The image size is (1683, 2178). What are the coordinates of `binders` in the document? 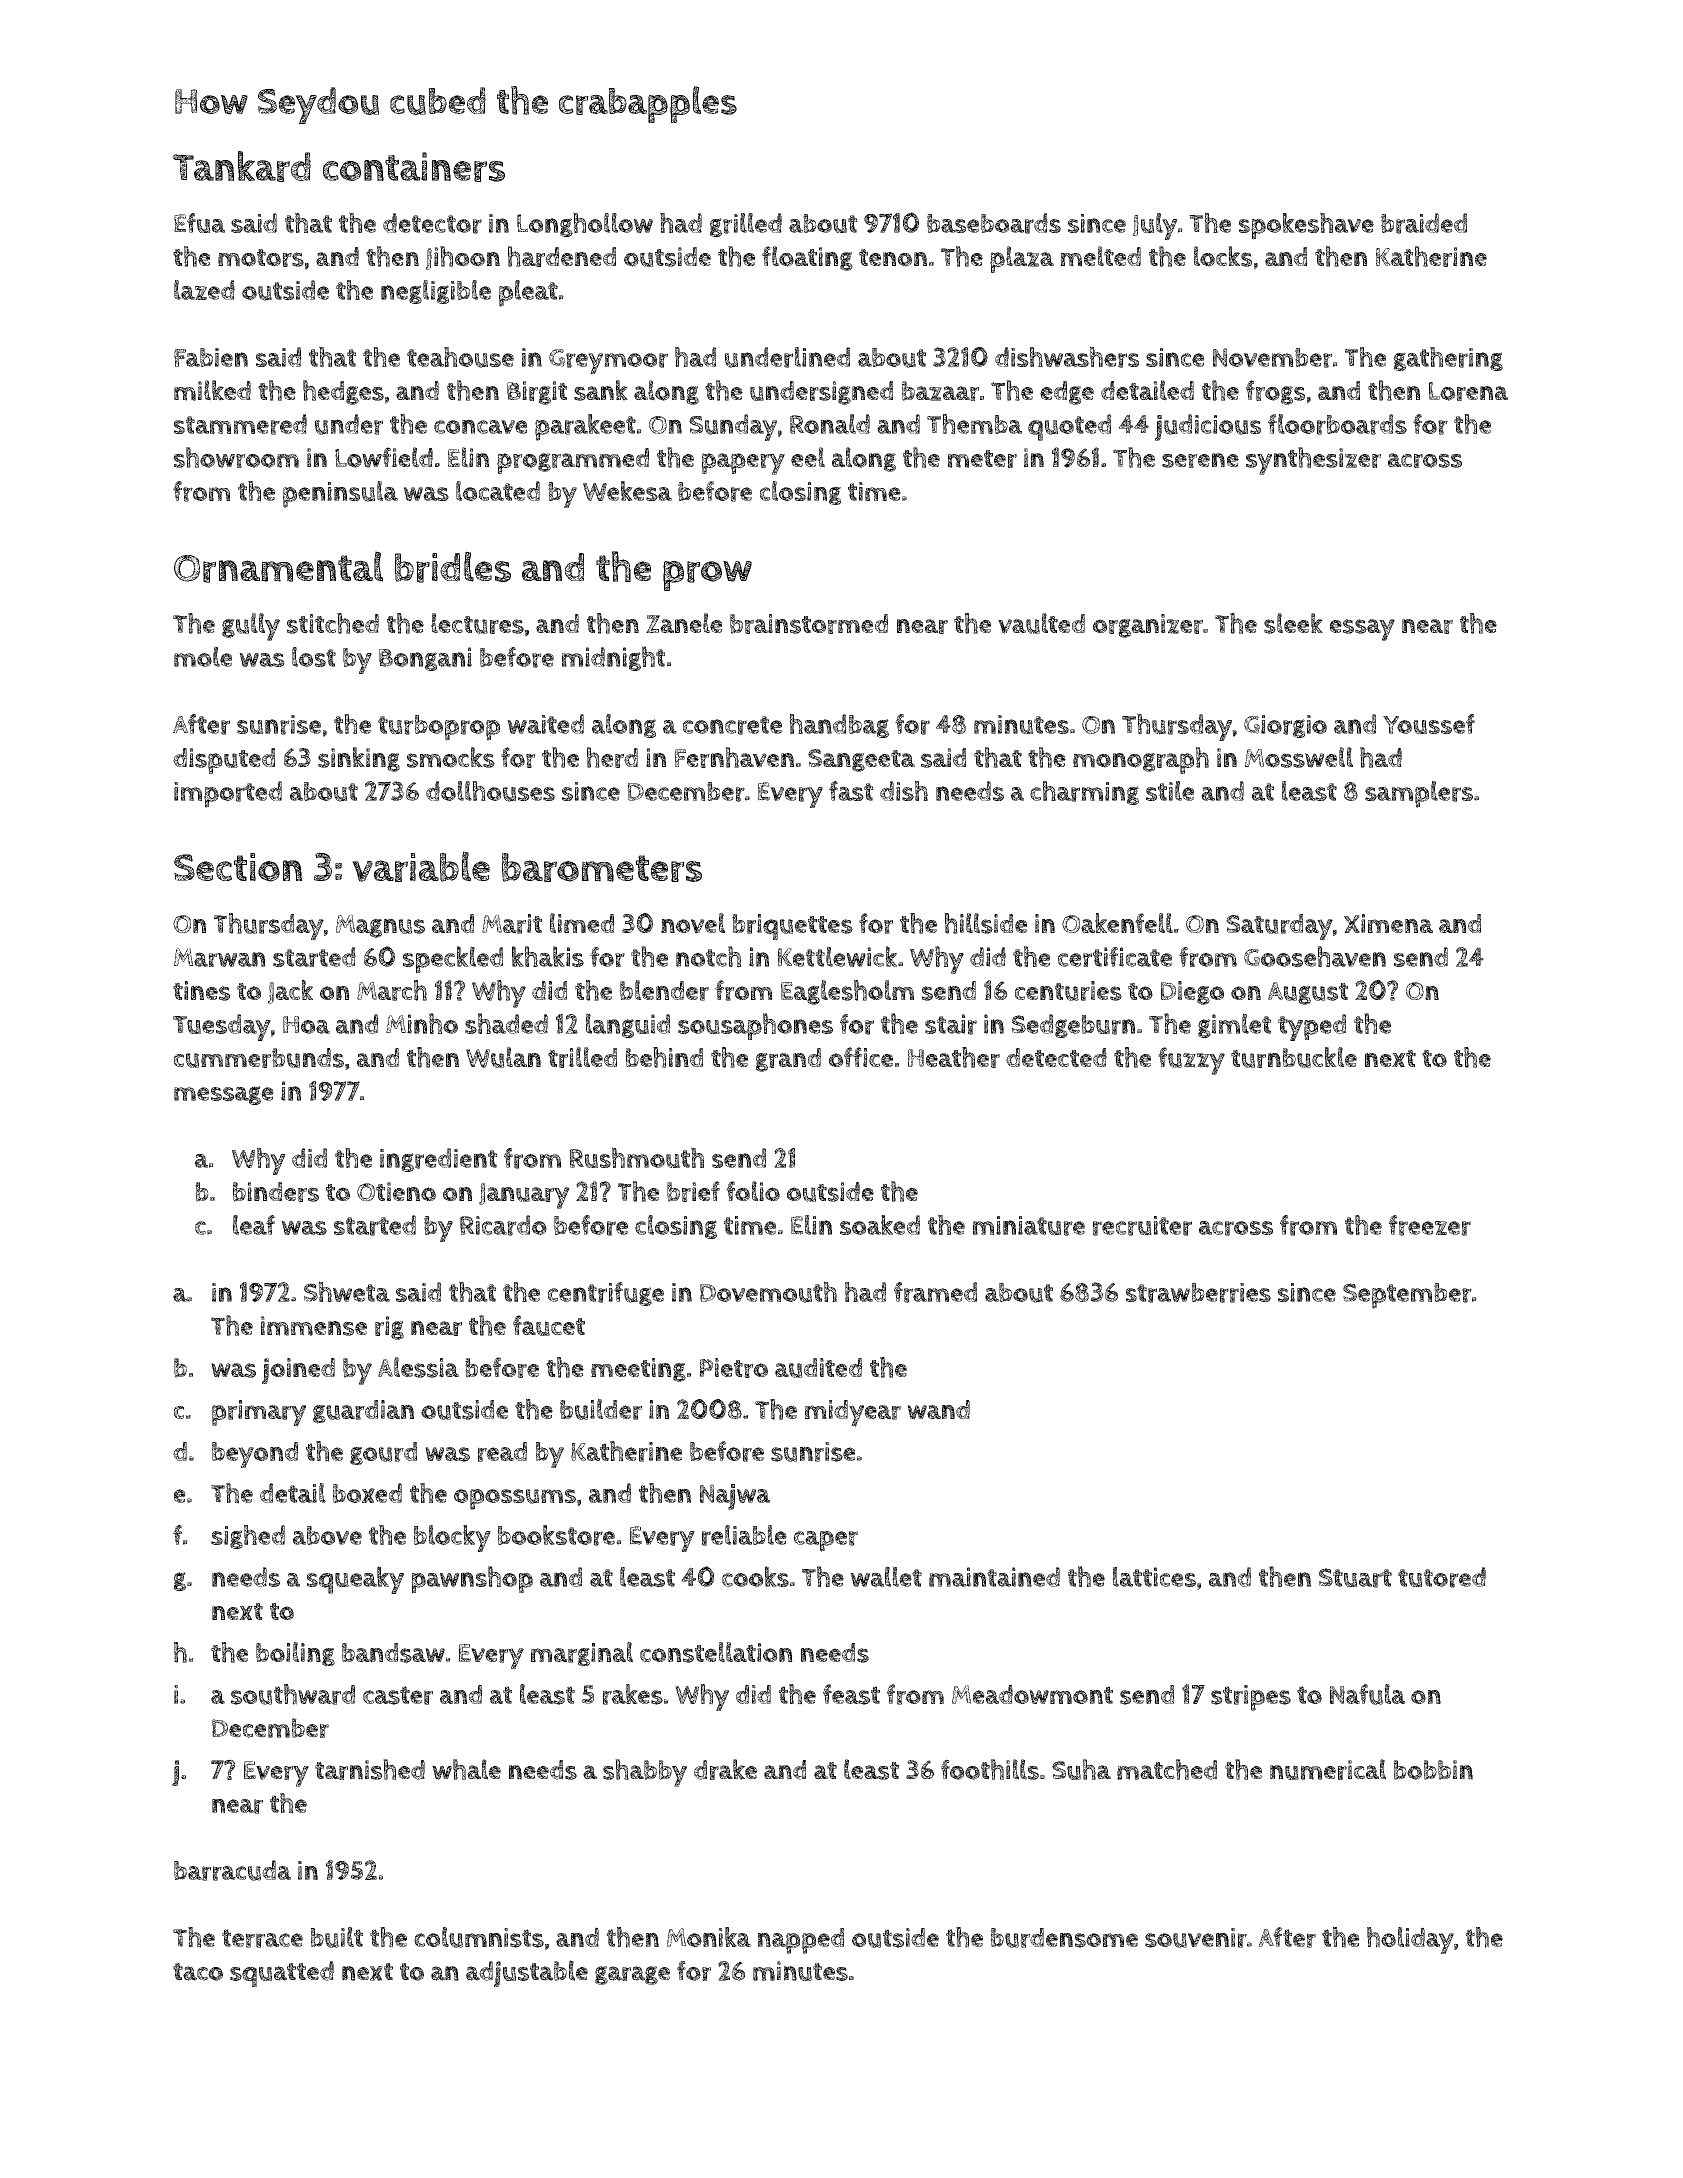 It's located at (276, 1192).
